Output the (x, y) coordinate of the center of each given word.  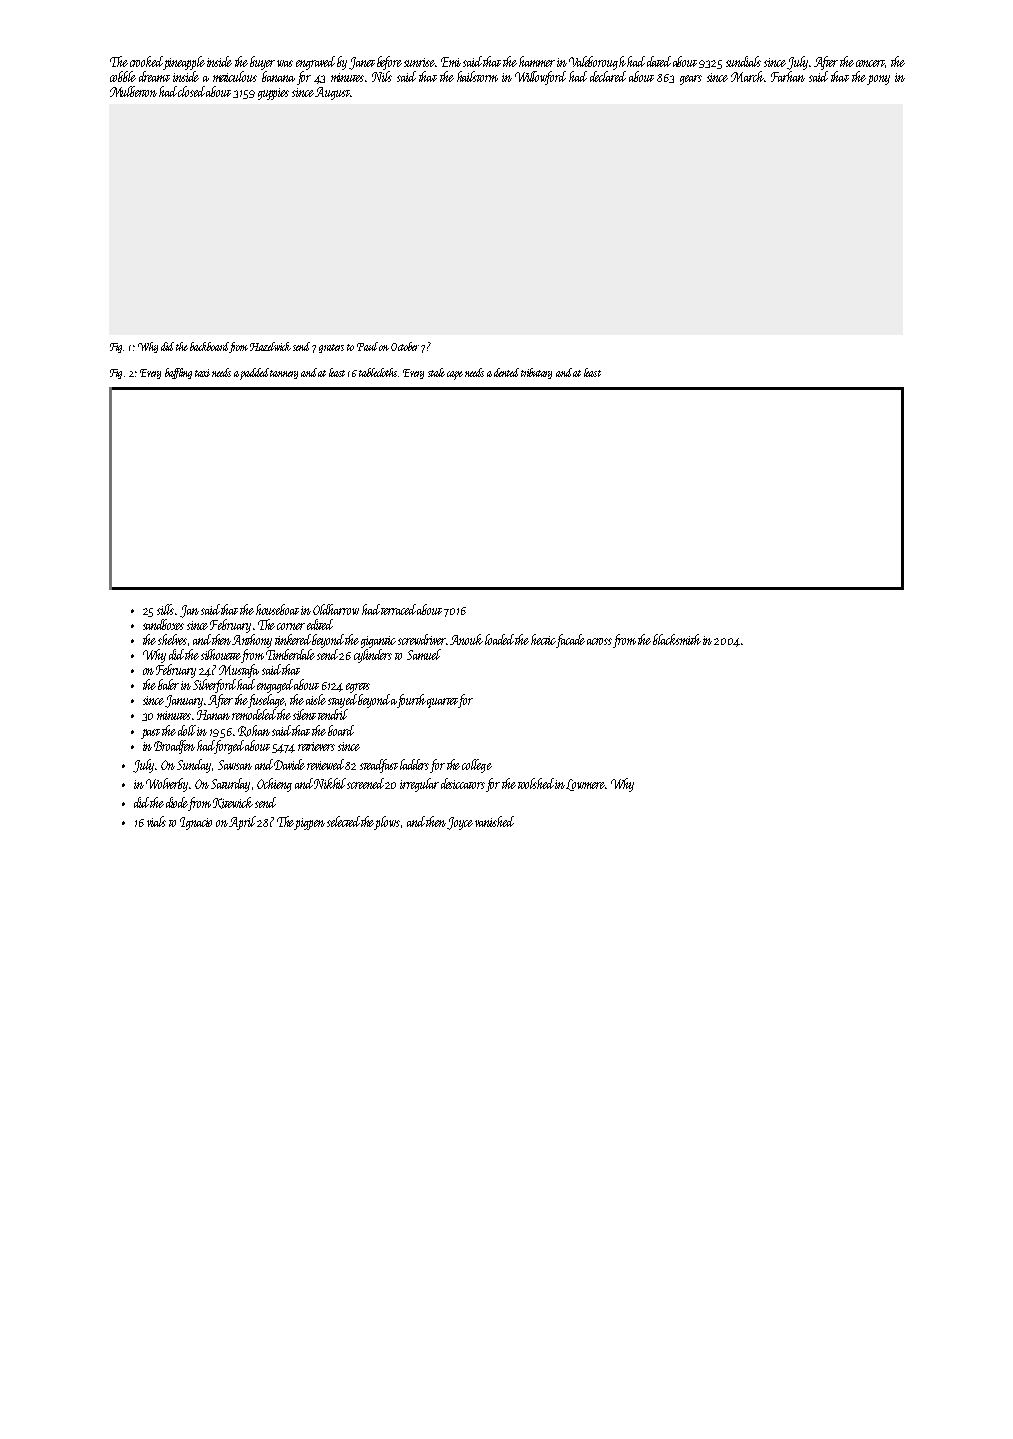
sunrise (419, 62)
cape (455, 375)
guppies (273, 94)
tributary (536, 373)
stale (436, 372)
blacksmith (677, 639)
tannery (284, 374)
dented (506, 372)
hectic (543, 639)
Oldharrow (336, 609)
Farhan (788, 76)
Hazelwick (270, 346)
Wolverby (167, 785)
